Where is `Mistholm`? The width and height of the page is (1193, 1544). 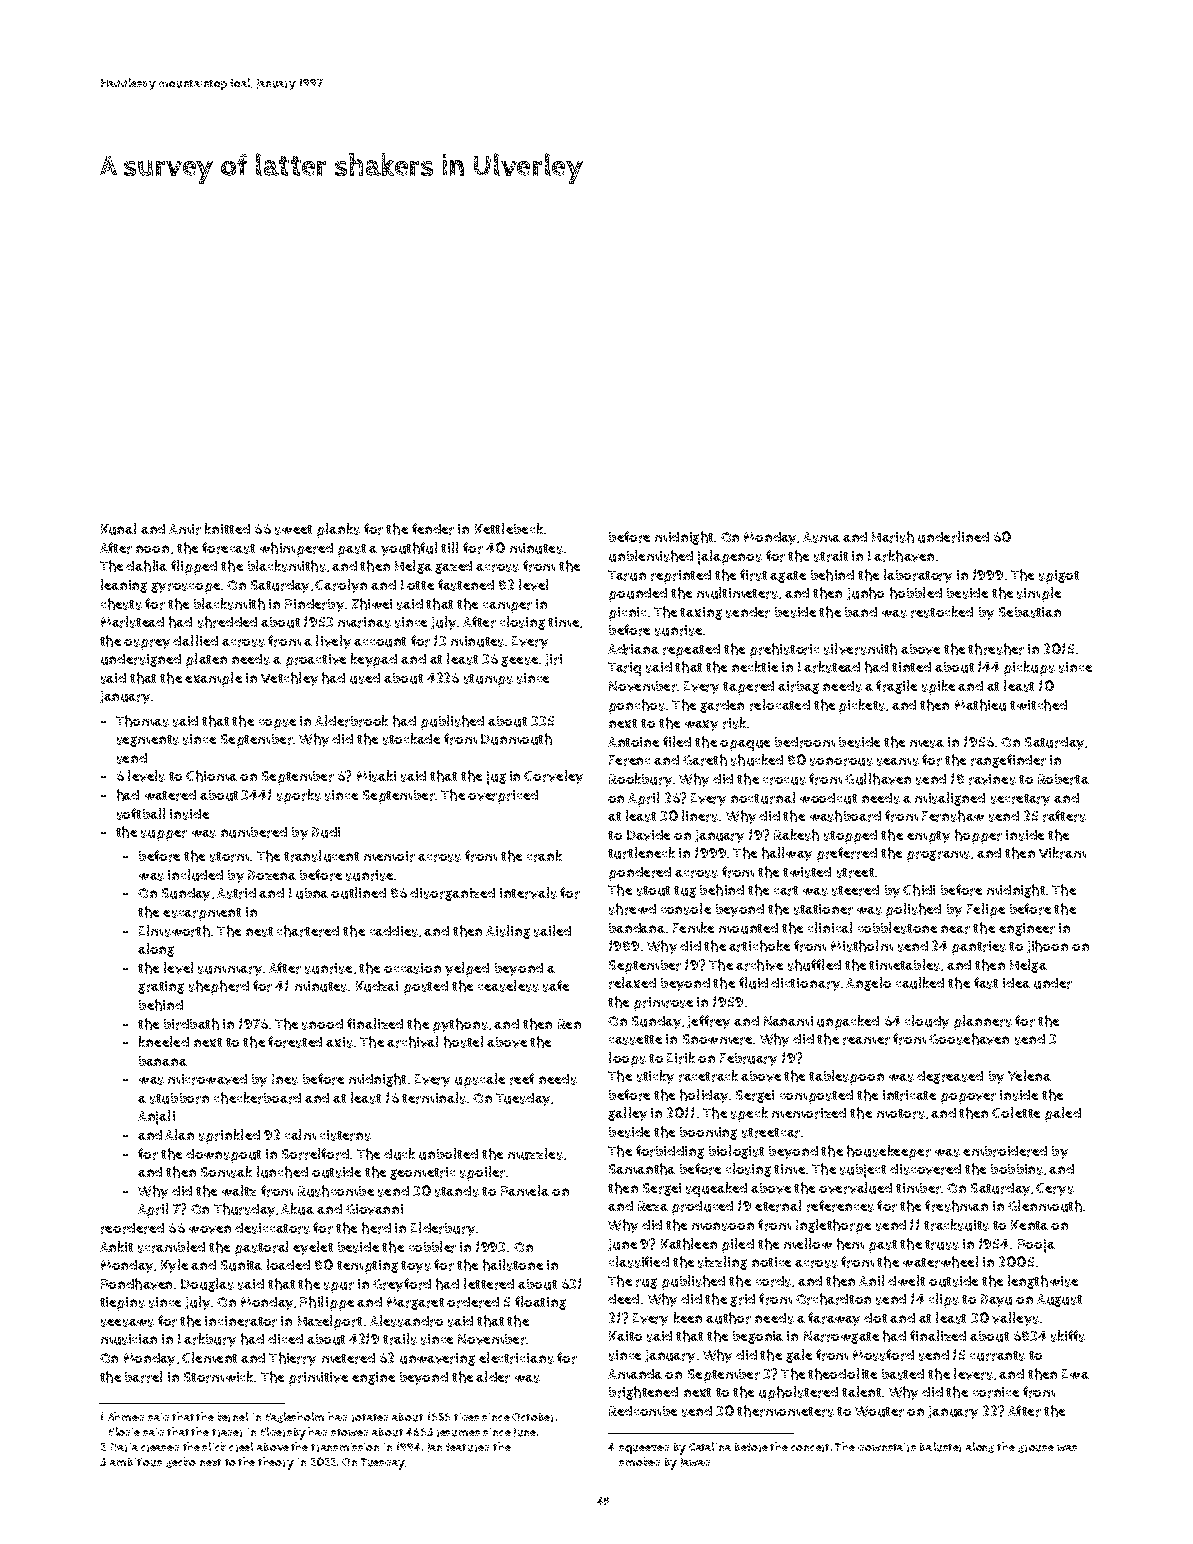 Mistholm is located at coordinates (862, 946).
